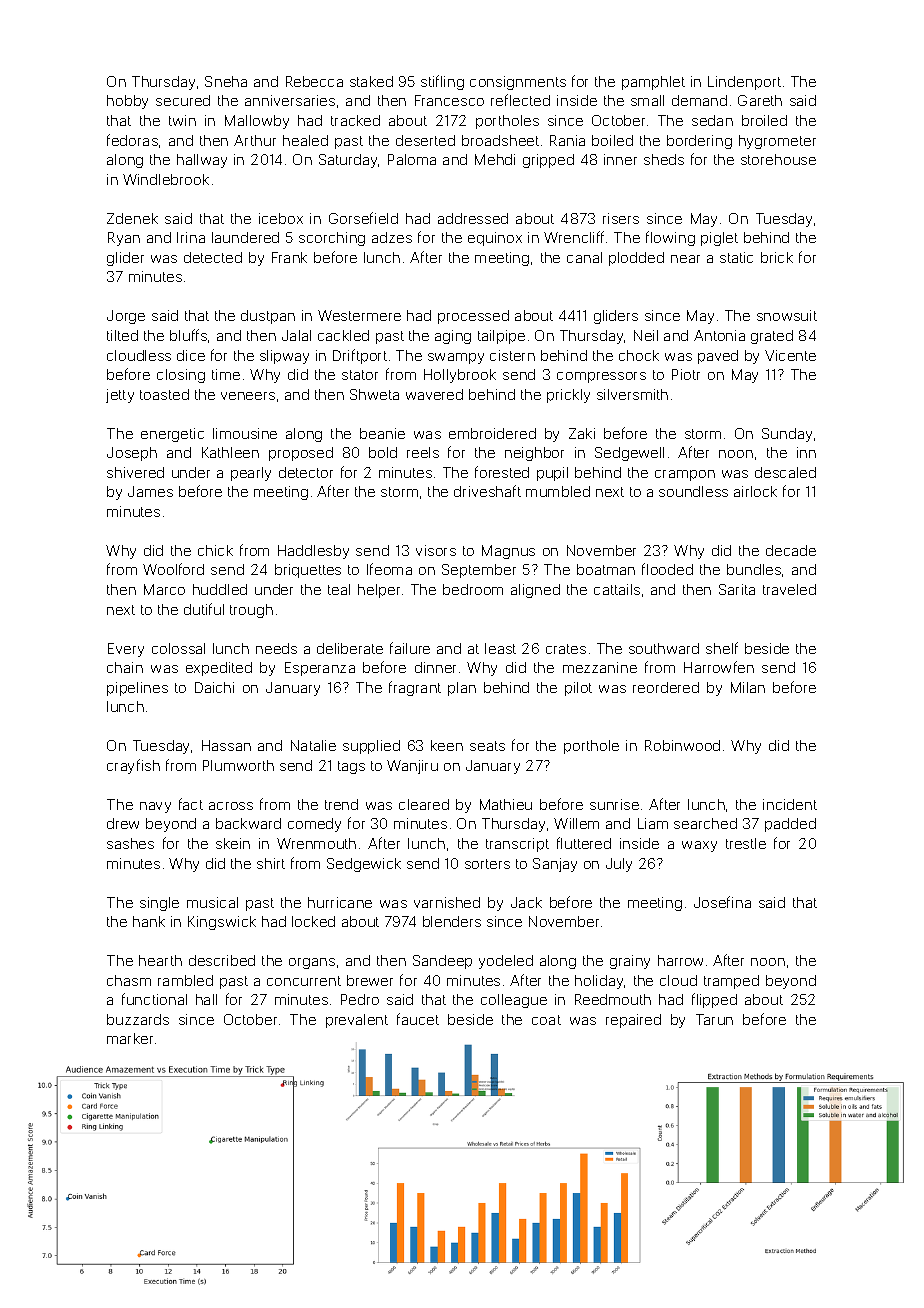 The image size is (924, 1308). Describe the element at coordinates (777, 142) in the page. I see `hygrometer` at that location.
